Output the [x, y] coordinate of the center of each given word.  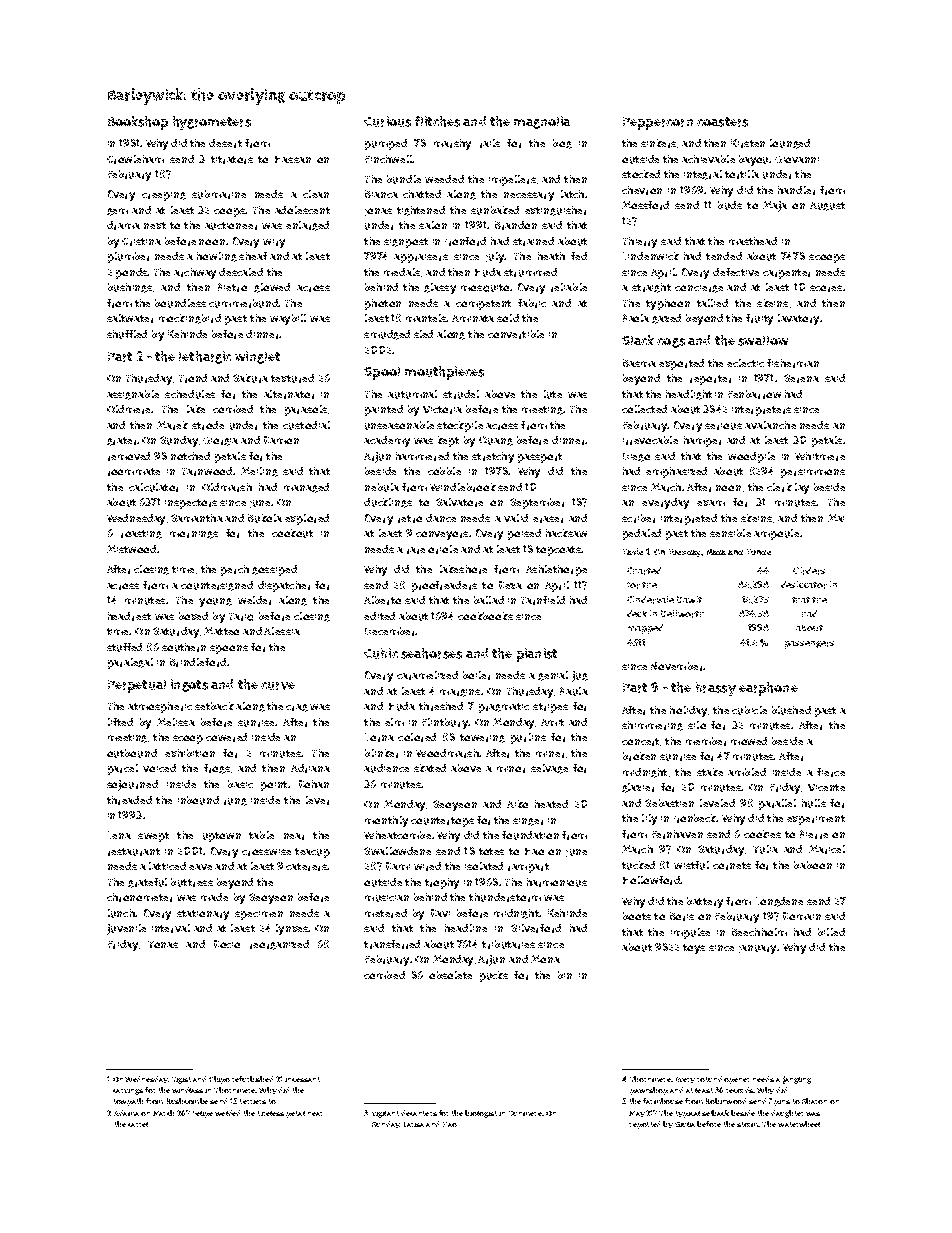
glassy [440, 288]
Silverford [536, 928]
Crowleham [135, 159]
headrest [129, 616]
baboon [813, 865]
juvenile [126, 929]
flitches [437, 121]
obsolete [450, 975]
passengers [809, 645]
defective [736, 272]
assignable [133, 395]
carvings [128, 1092]
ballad [489, 600]
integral [703, 175]
